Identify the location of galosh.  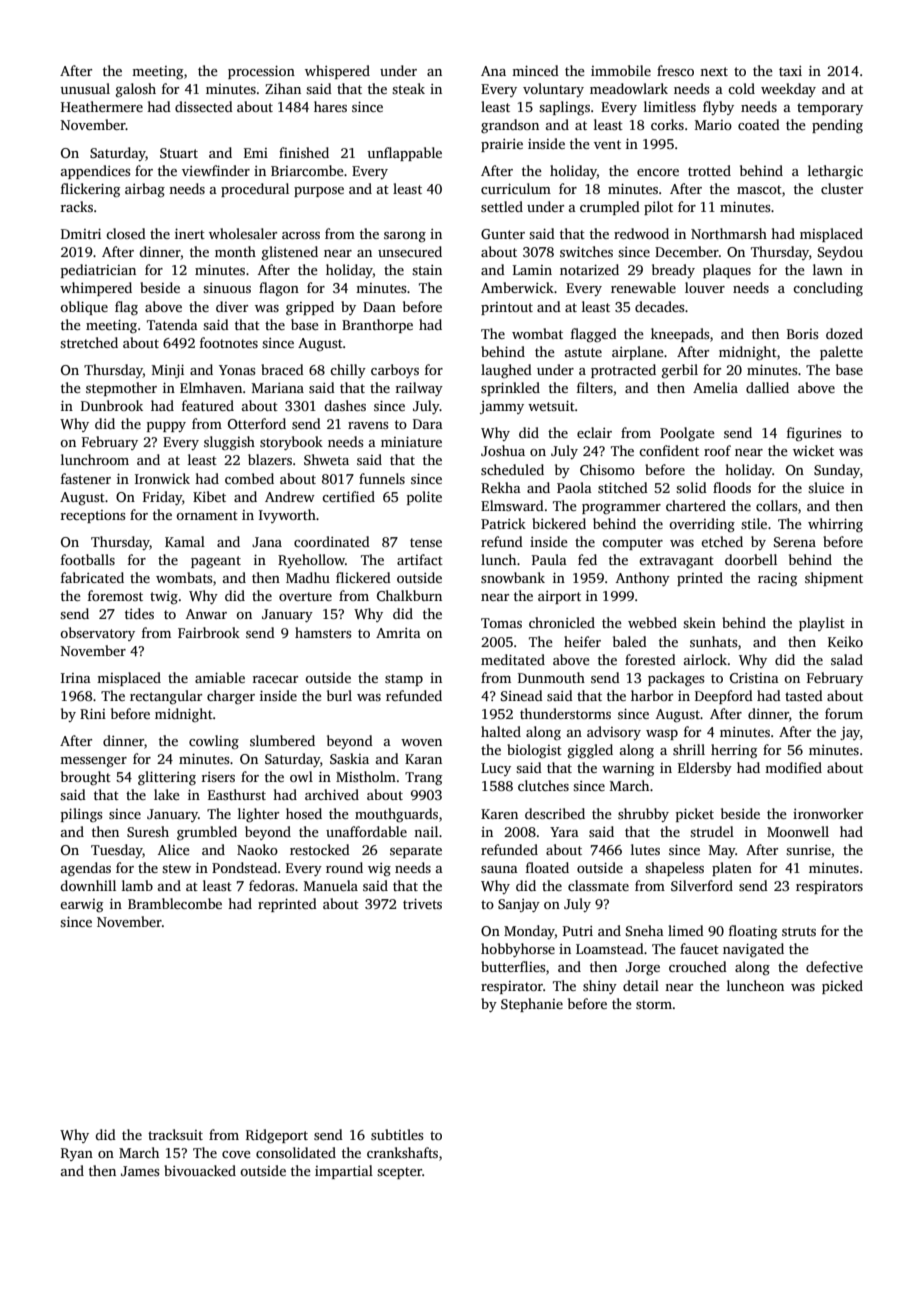
(136, 90).
